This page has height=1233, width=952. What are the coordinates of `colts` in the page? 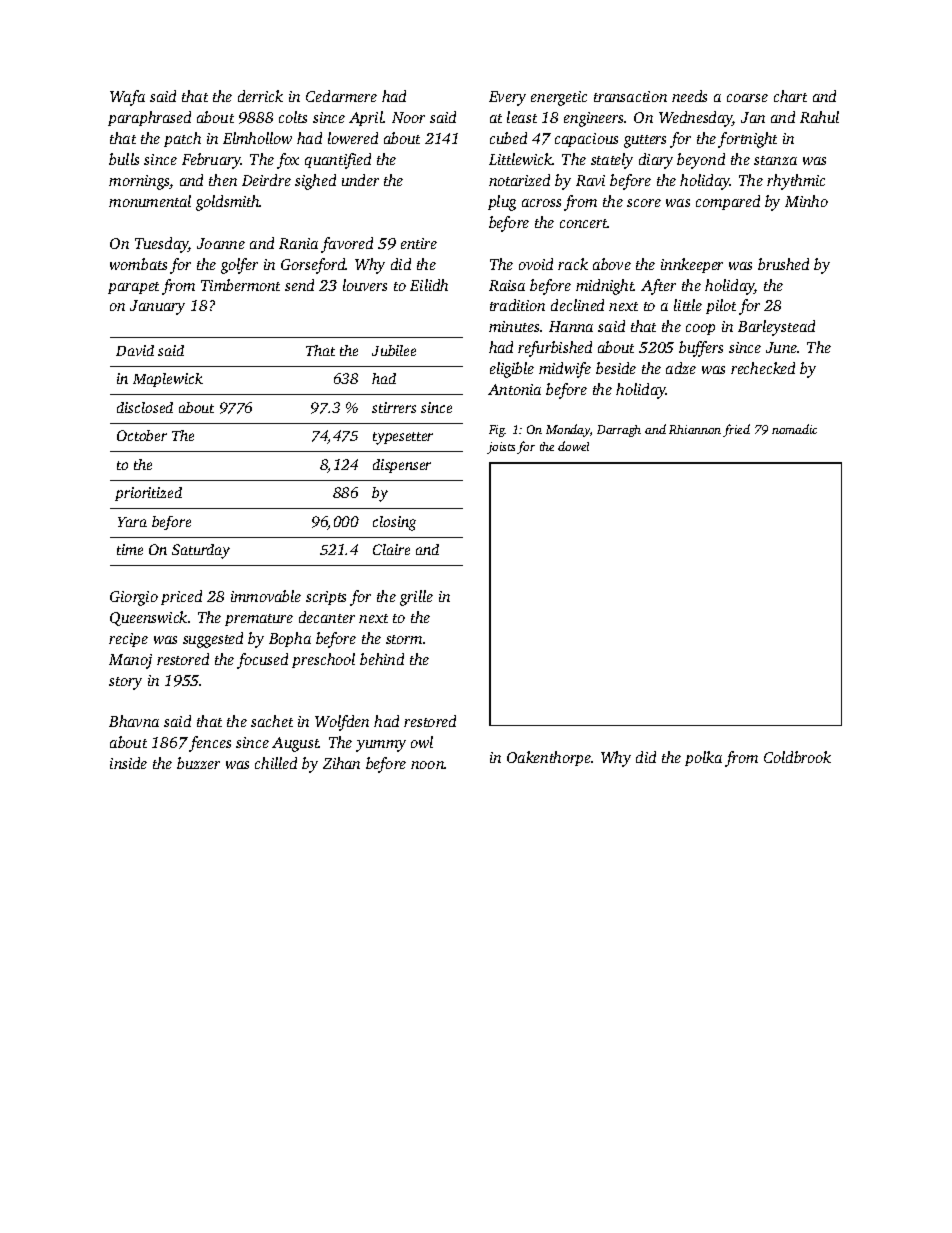 It's located at (293, 117).
